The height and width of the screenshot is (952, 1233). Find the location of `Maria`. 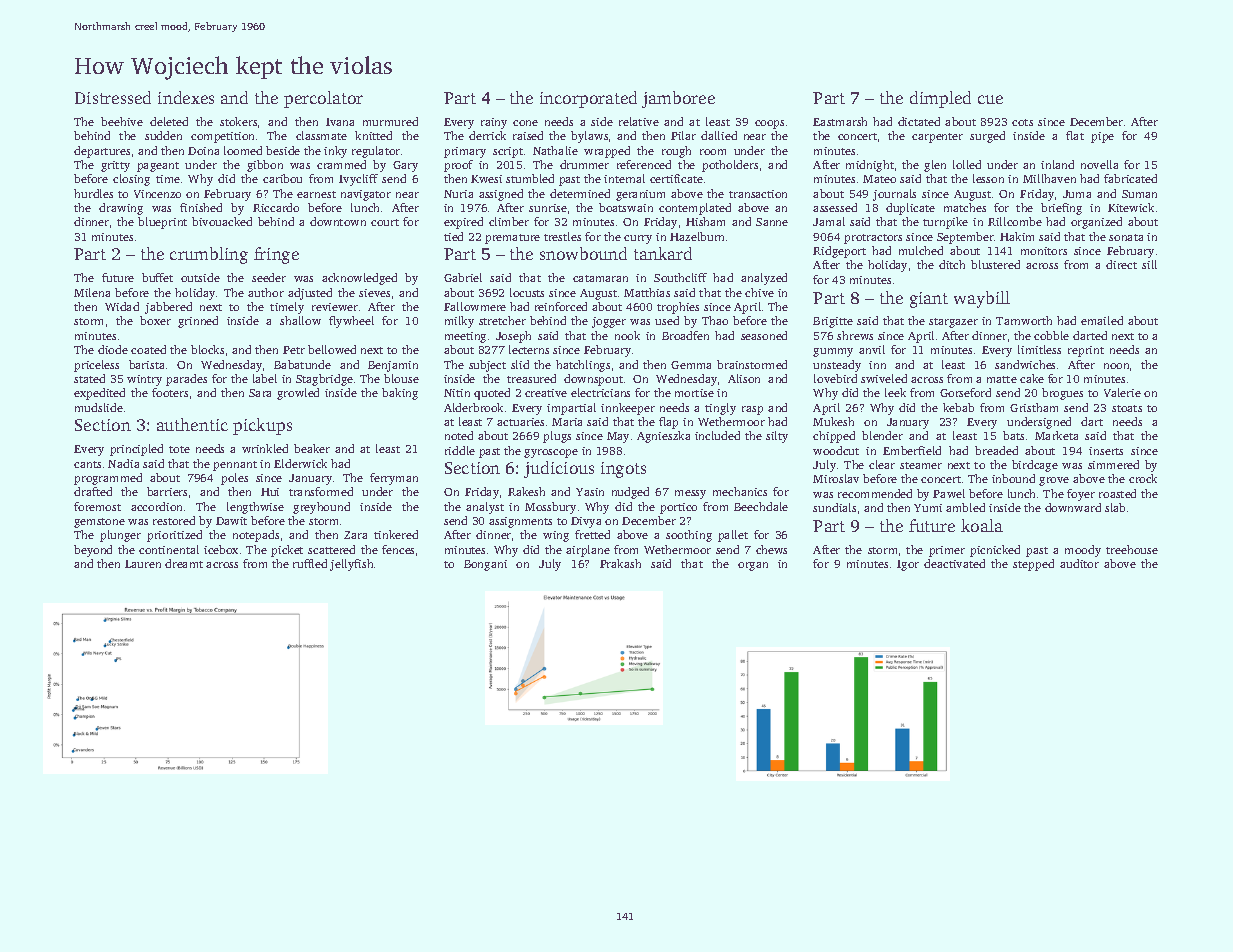

Maria is located at coordinates (567, 422).
